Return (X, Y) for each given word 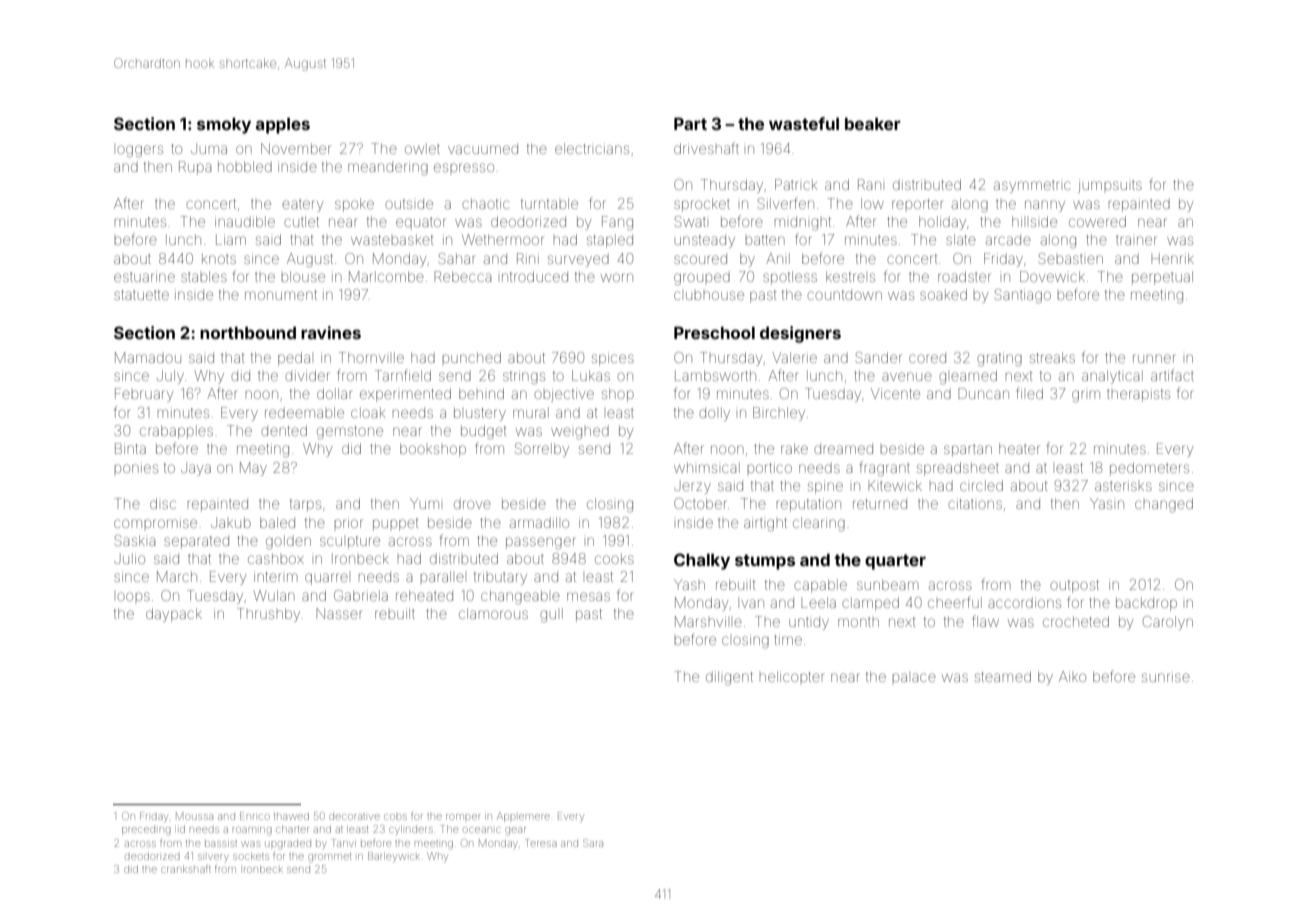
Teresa (541, 843)
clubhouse (709, 295)
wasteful (804, 123)
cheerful (955, 602)
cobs (395, 817)
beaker (873, 124)
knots (219, 258)
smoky (224, 126)
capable (820, 586)
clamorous (493, 613)
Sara (593, 843)
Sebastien (1071, 258)
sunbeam (888, 584)
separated (196, 542)
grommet (329, 858)
